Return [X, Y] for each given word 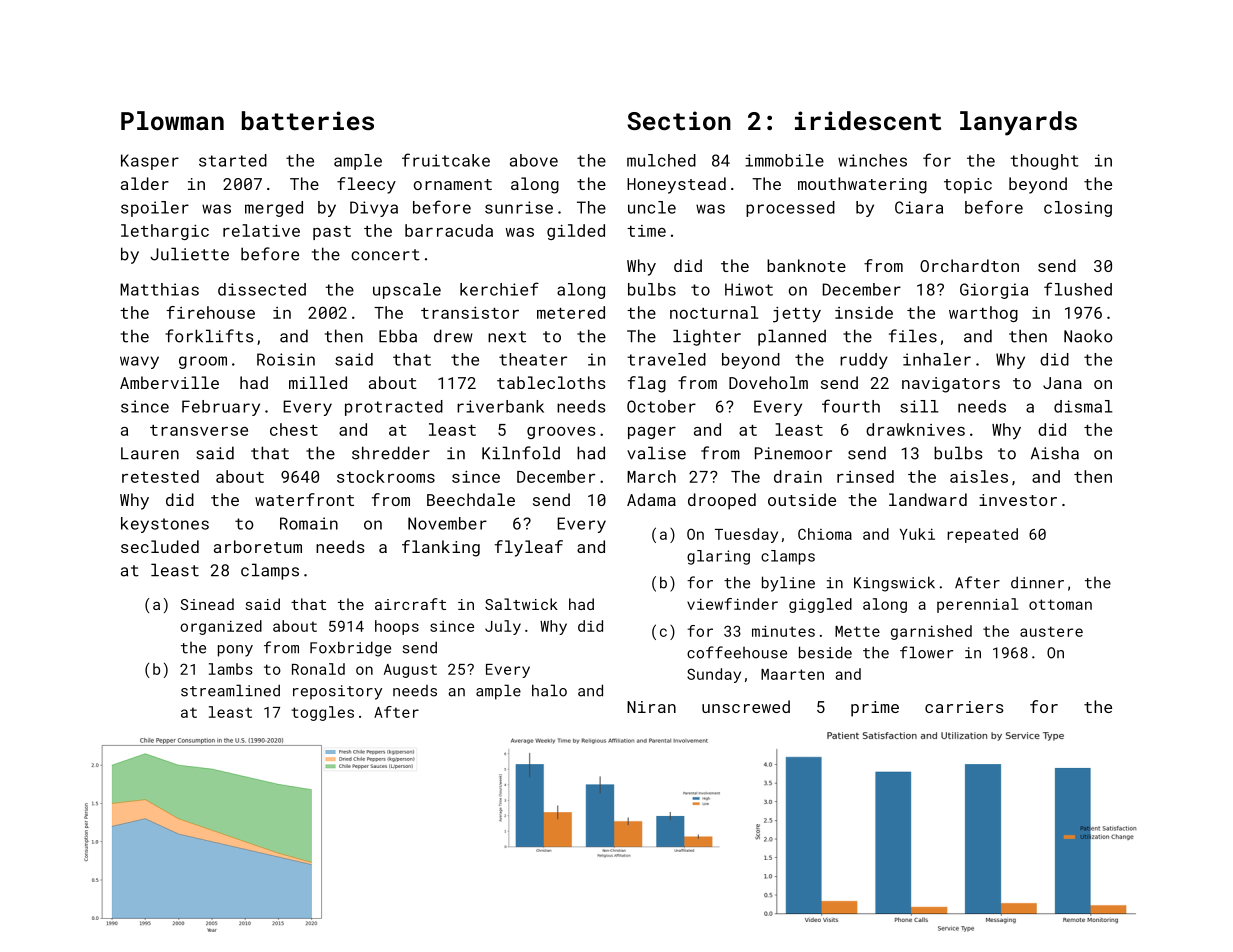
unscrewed [746, 706]
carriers [964, 707]
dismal [1083, 406]
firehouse [210, 312]
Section [679, 120]
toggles [322, 713]
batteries [308, 120]
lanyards [1018, 123]
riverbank [500, 406]
